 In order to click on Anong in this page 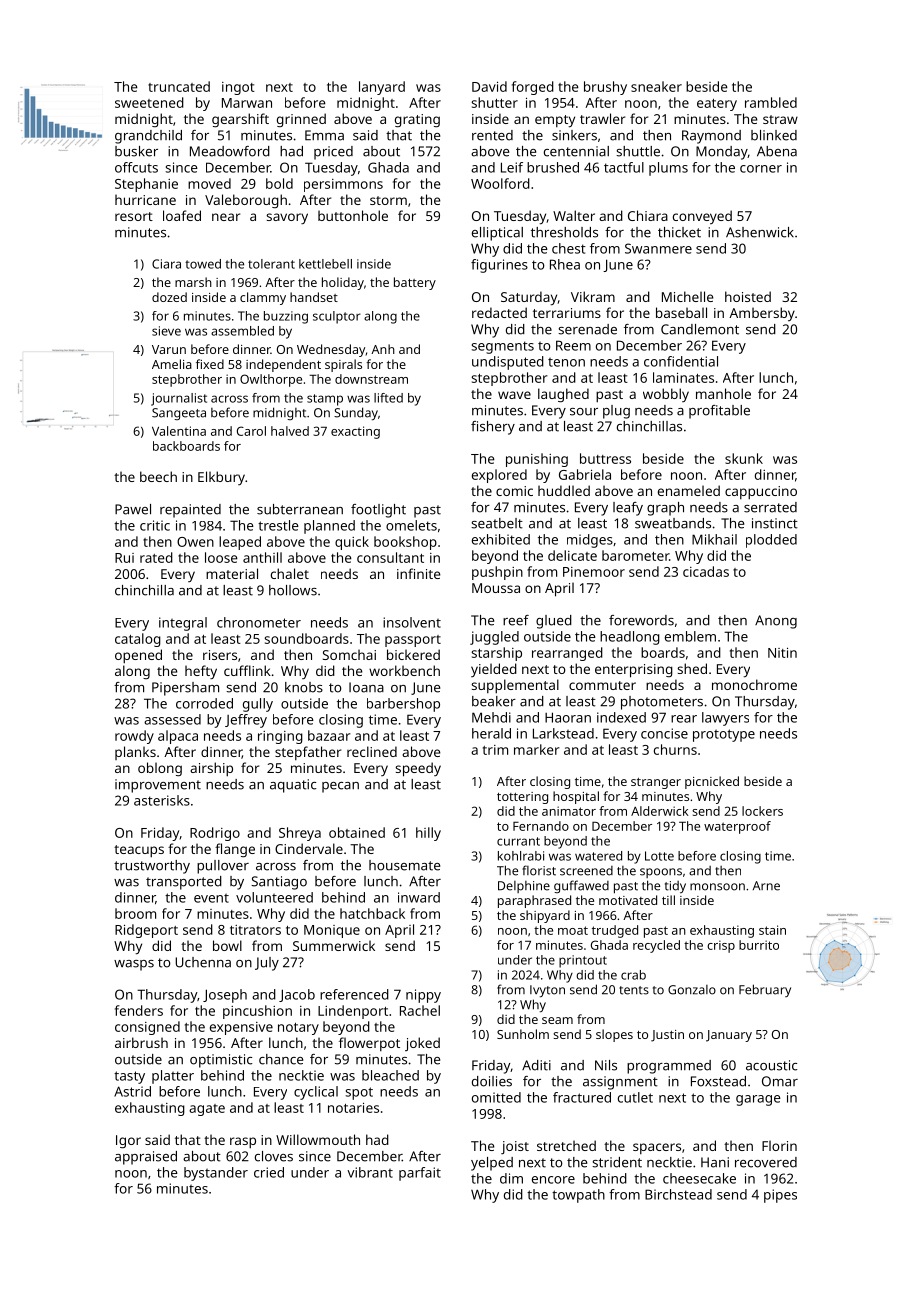, I will do `click(776, 622)`.
